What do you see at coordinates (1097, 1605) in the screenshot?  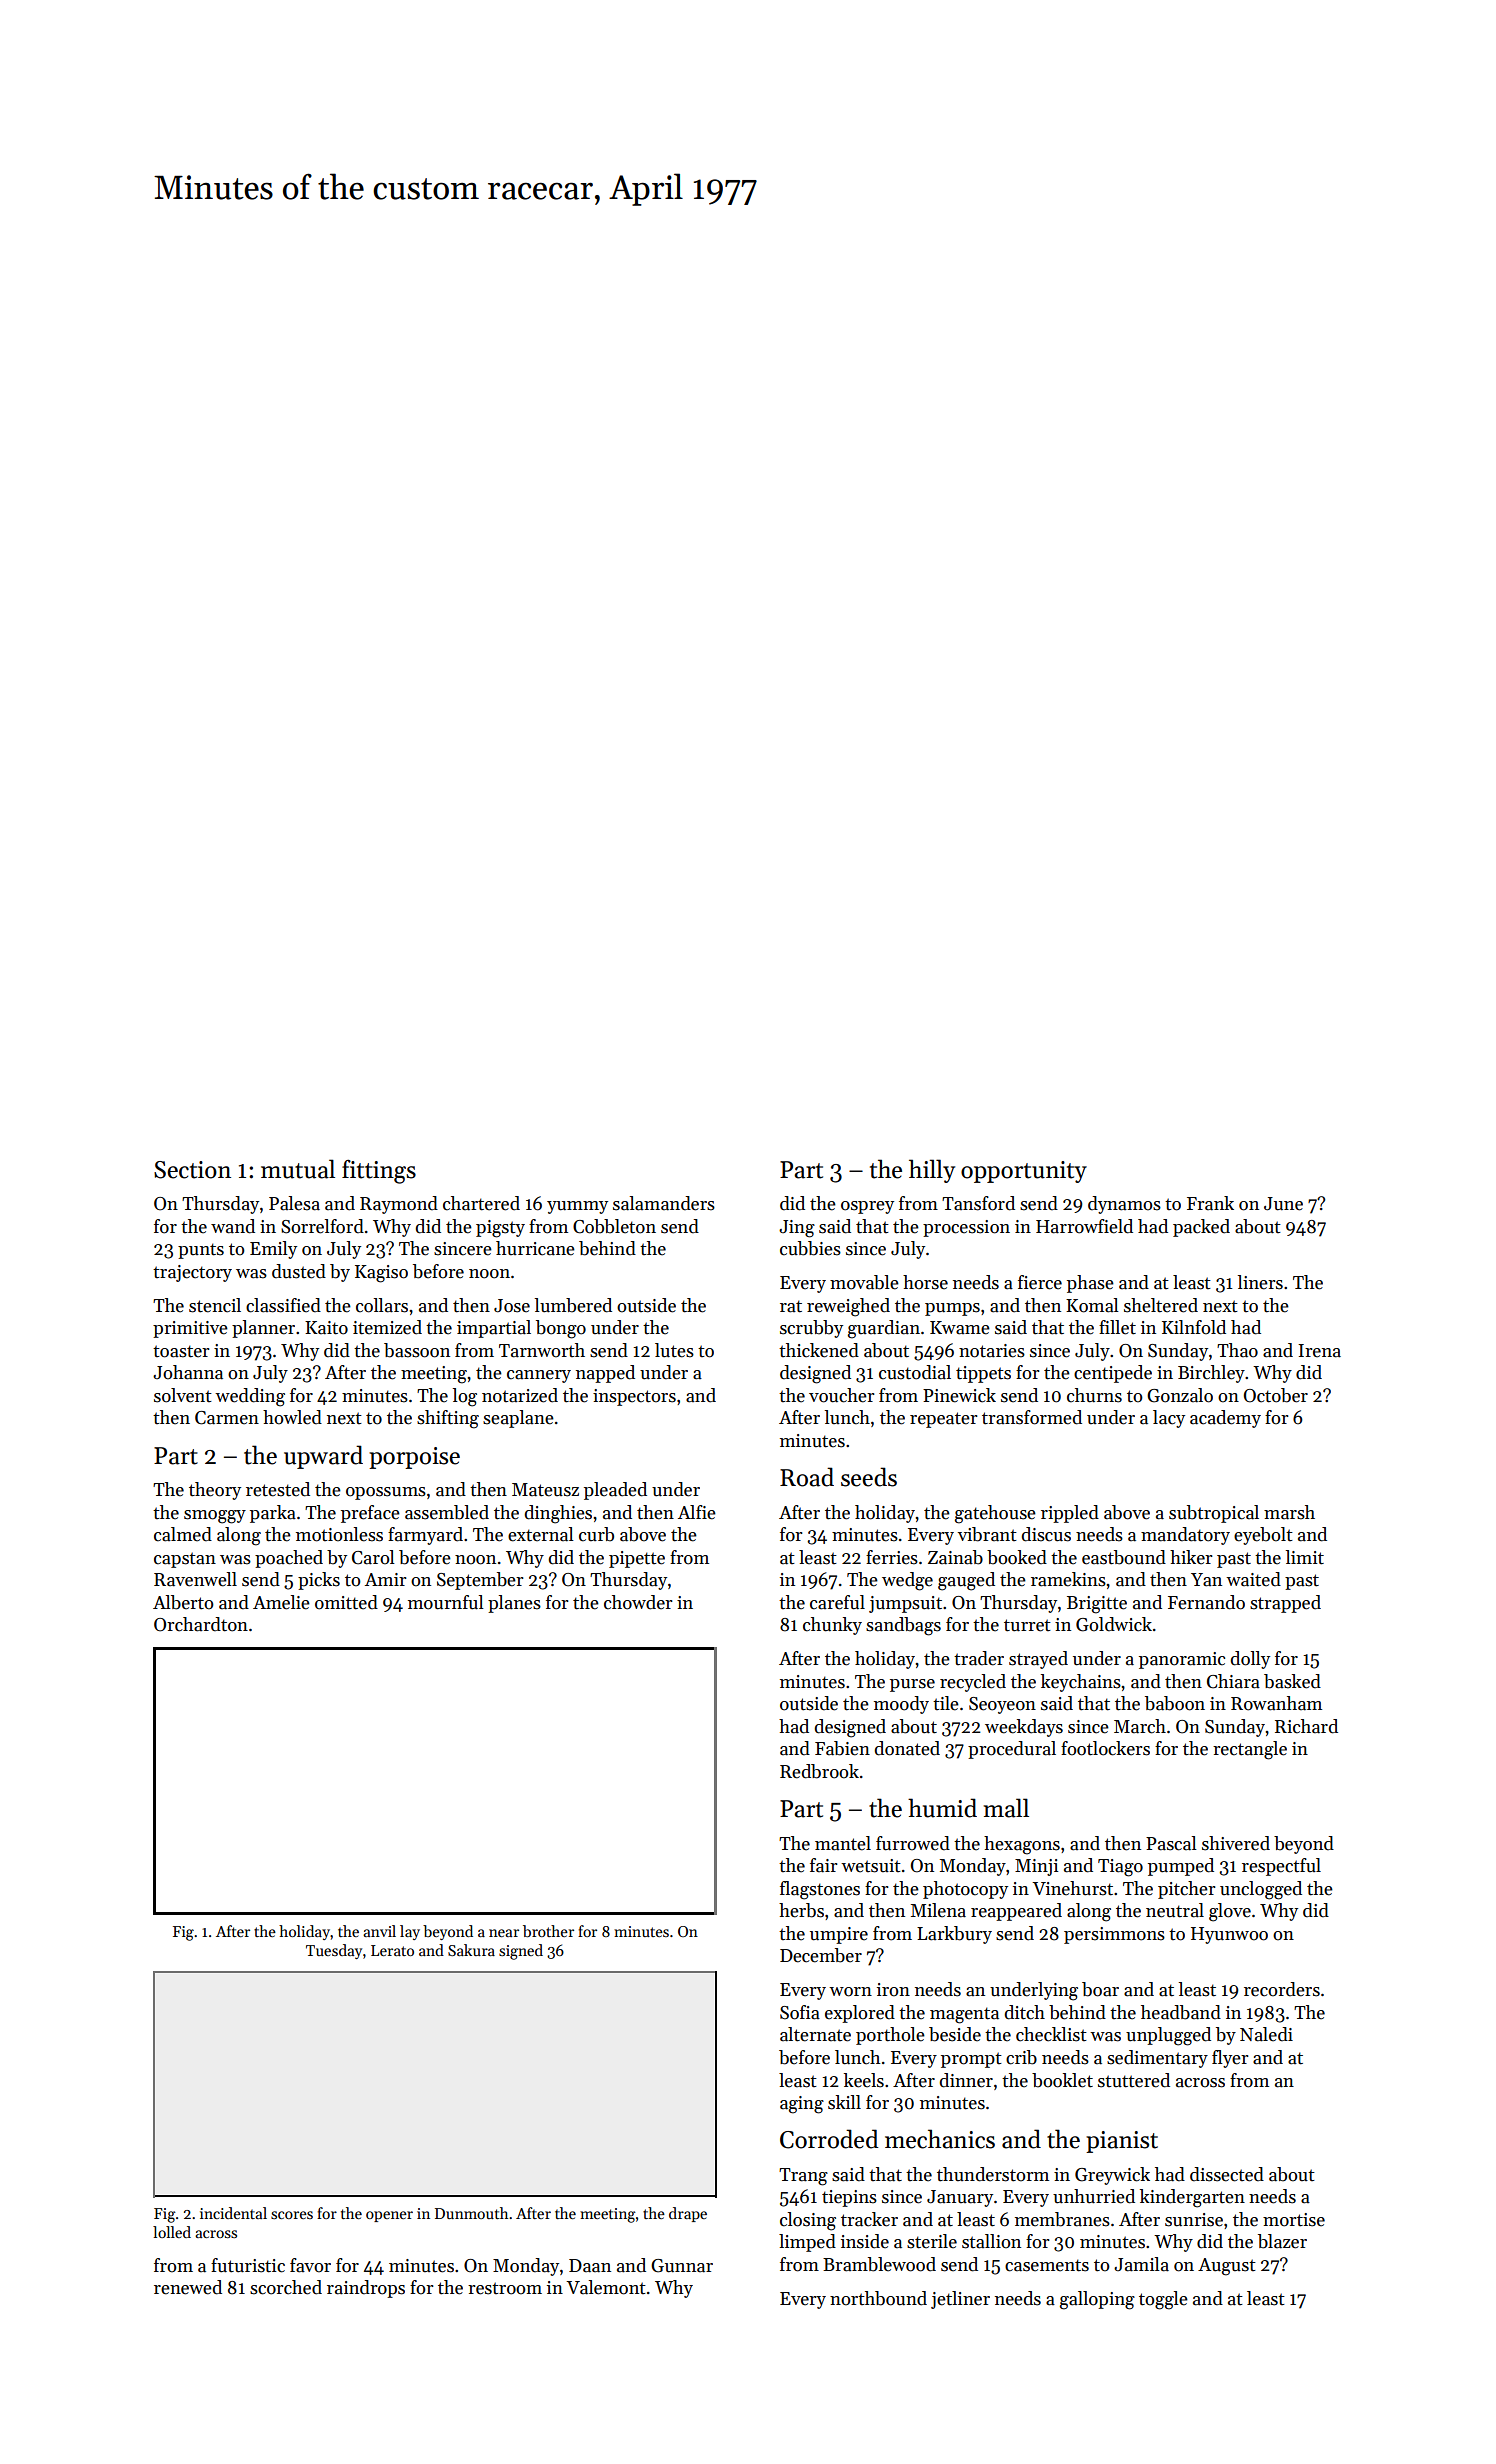 I see `Brigitte` at bounding box center [1097, 1605].
